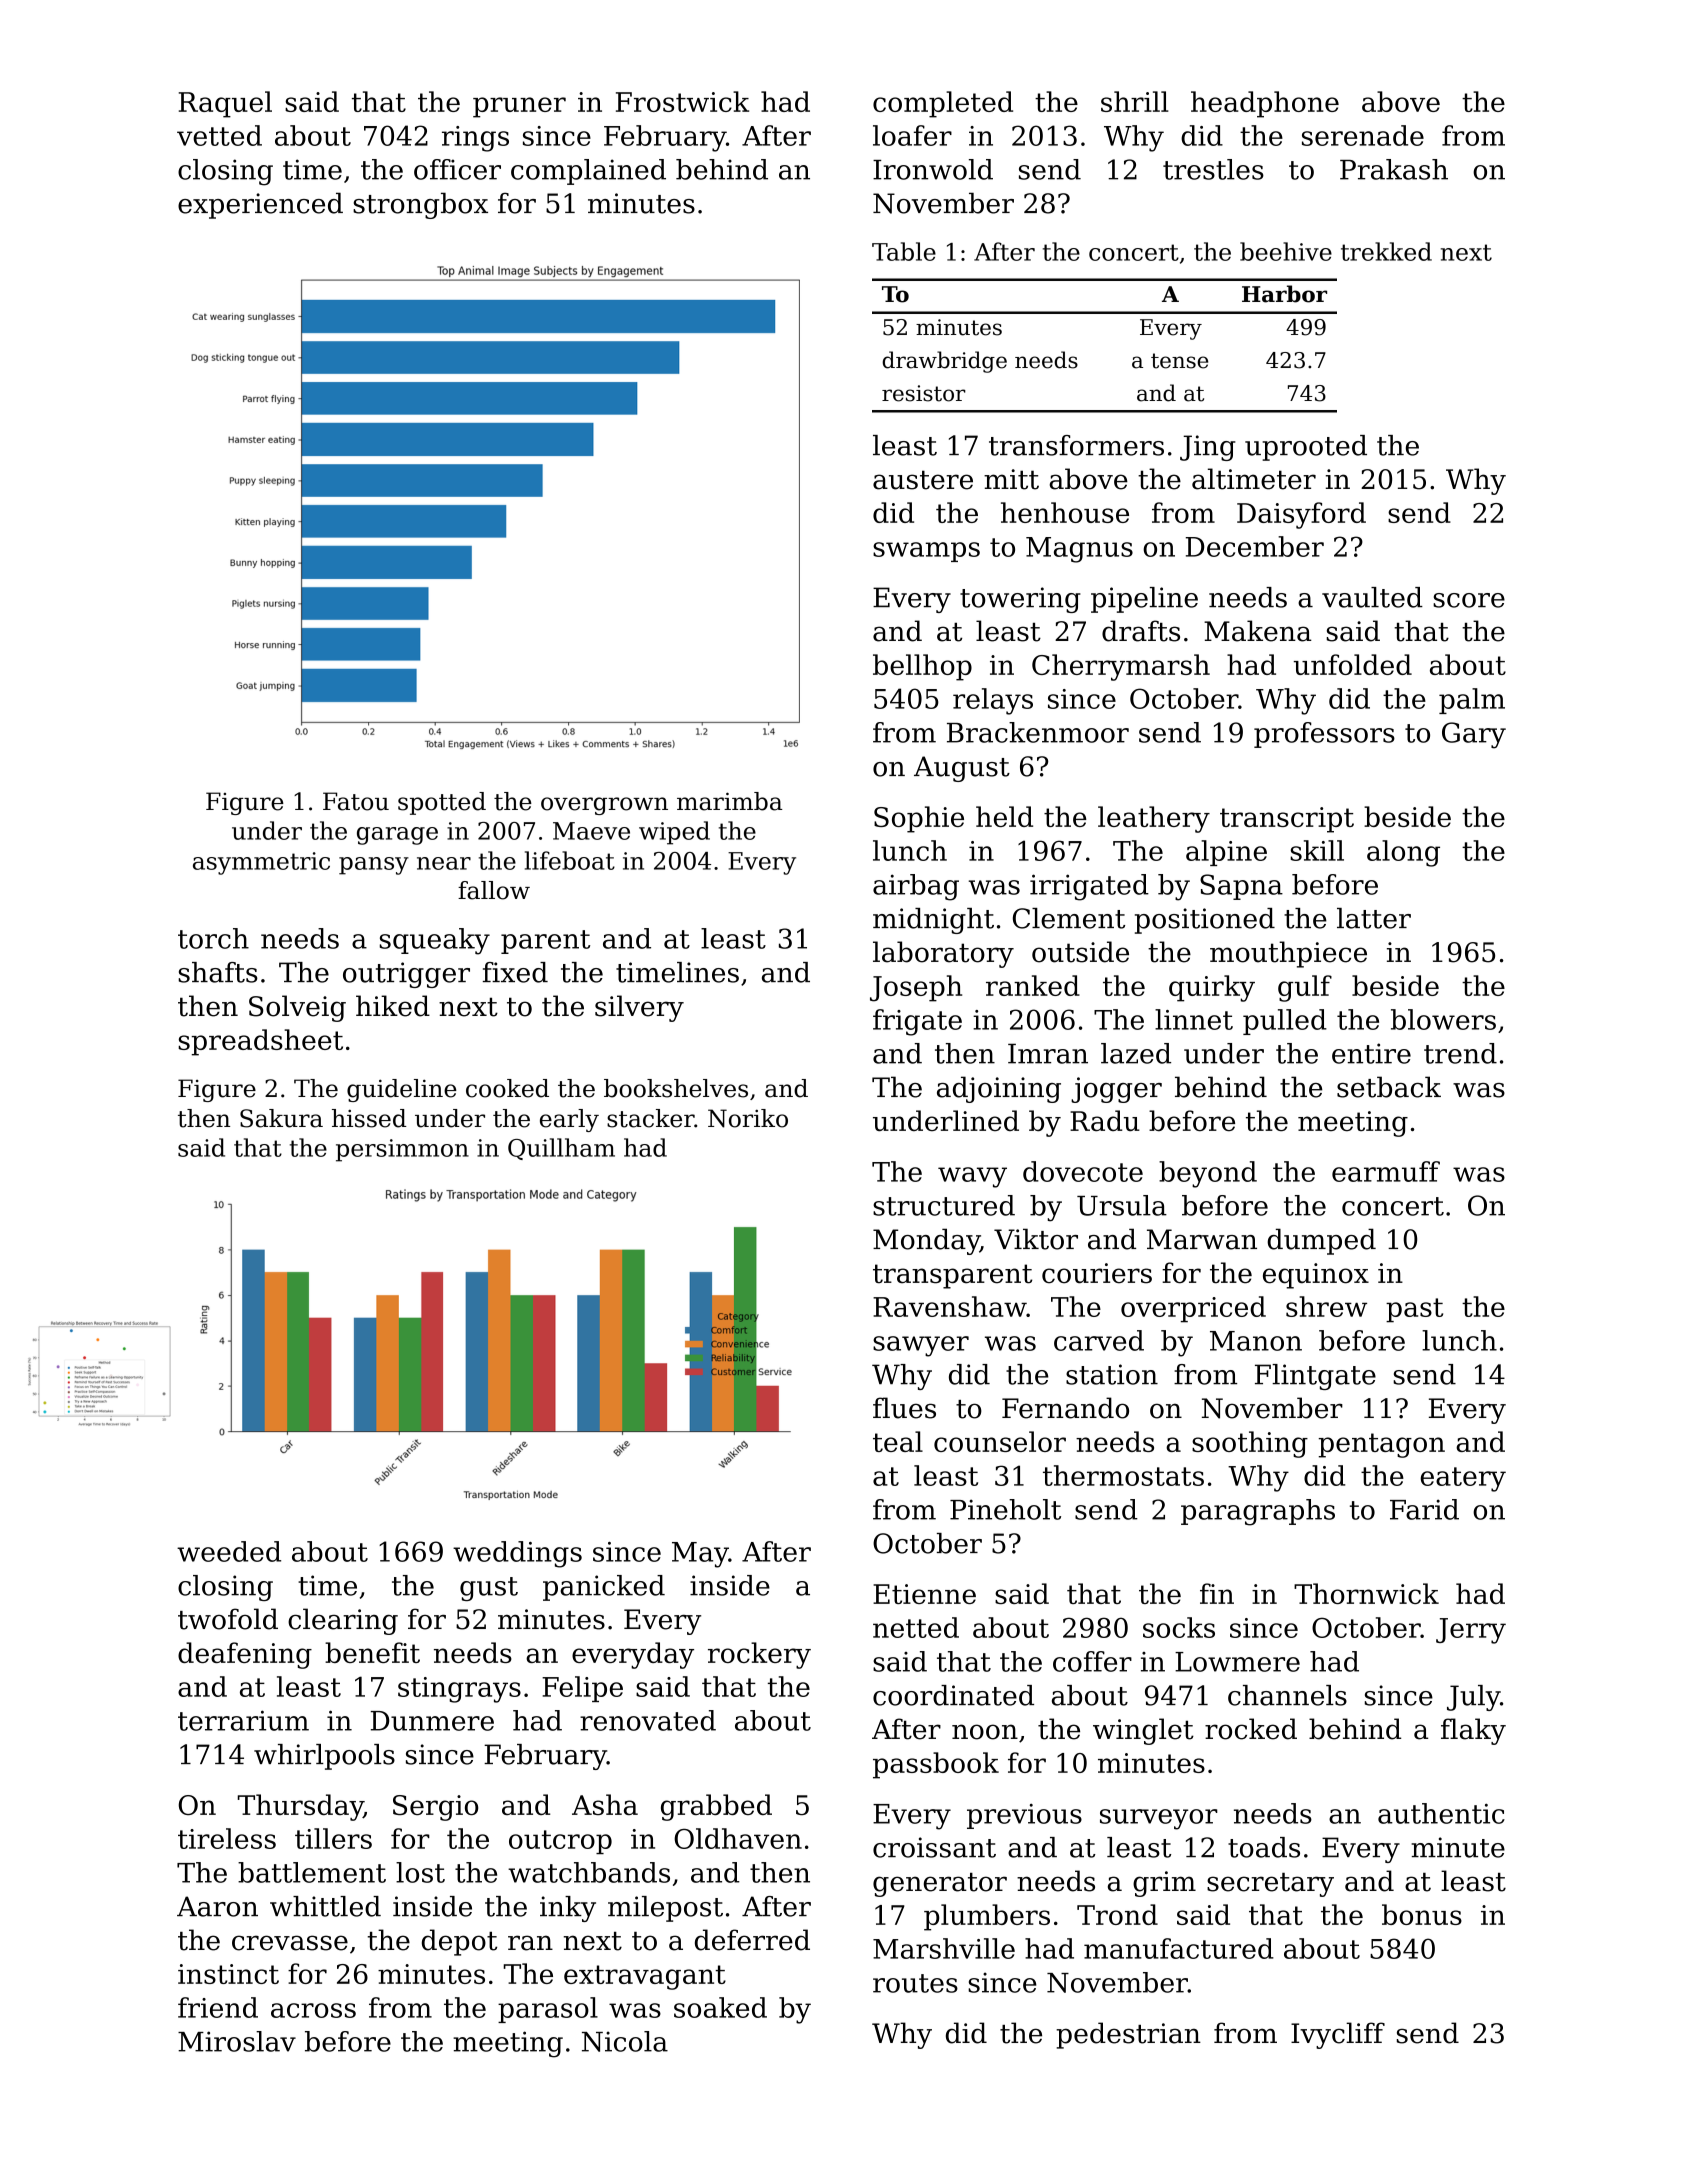 Image resolution: width=1683 pixels, height=2178 pixels. I want to click on Magnus, so click(1079, 550).
